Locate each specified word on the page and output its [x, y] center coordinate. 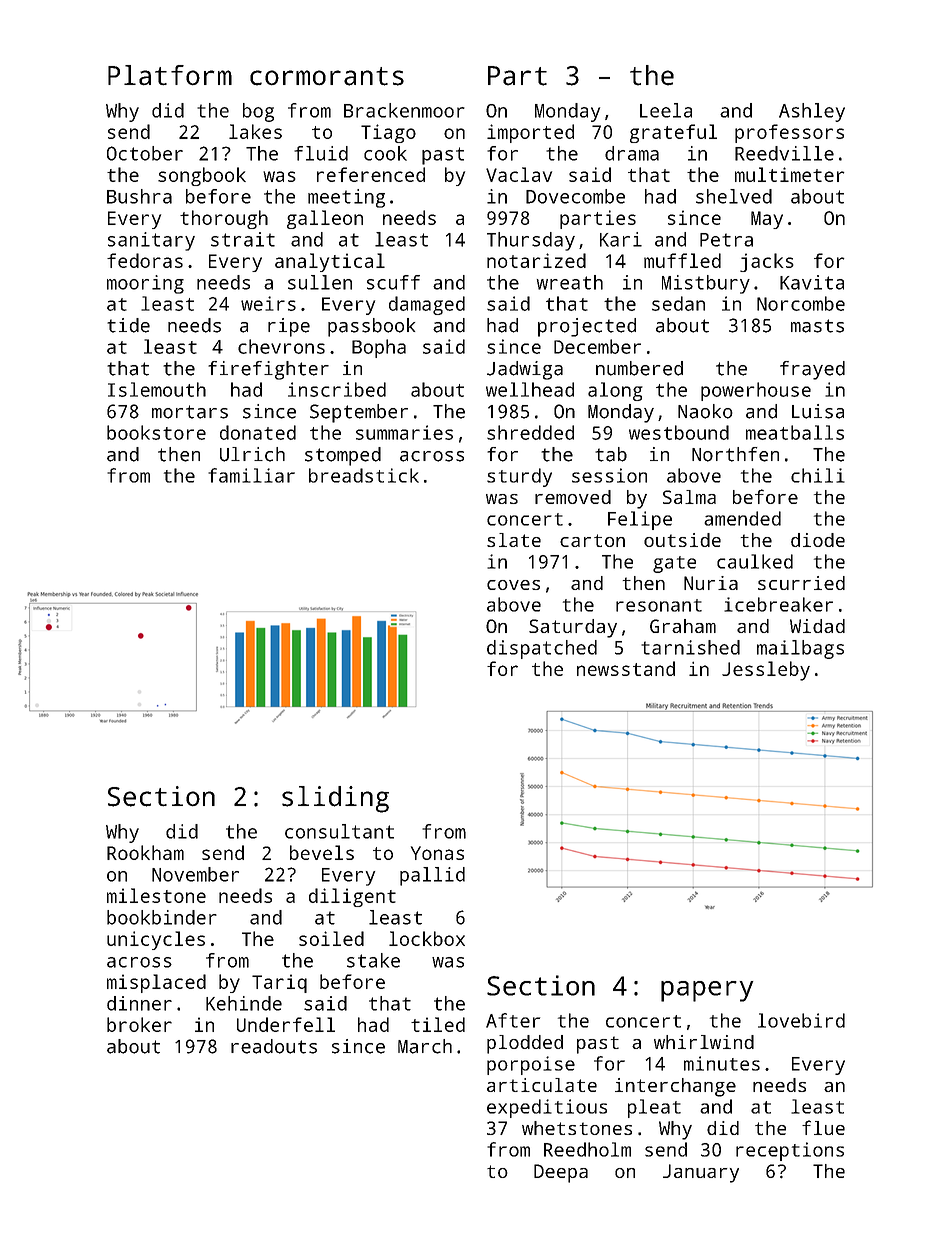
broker [139, 1024]
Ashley [812, 112]
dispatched [542, 649]
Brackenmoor [404, 110]
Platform [170, 75]
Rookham [145, 852]
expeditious [547, 1108]
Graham [683, 626]
